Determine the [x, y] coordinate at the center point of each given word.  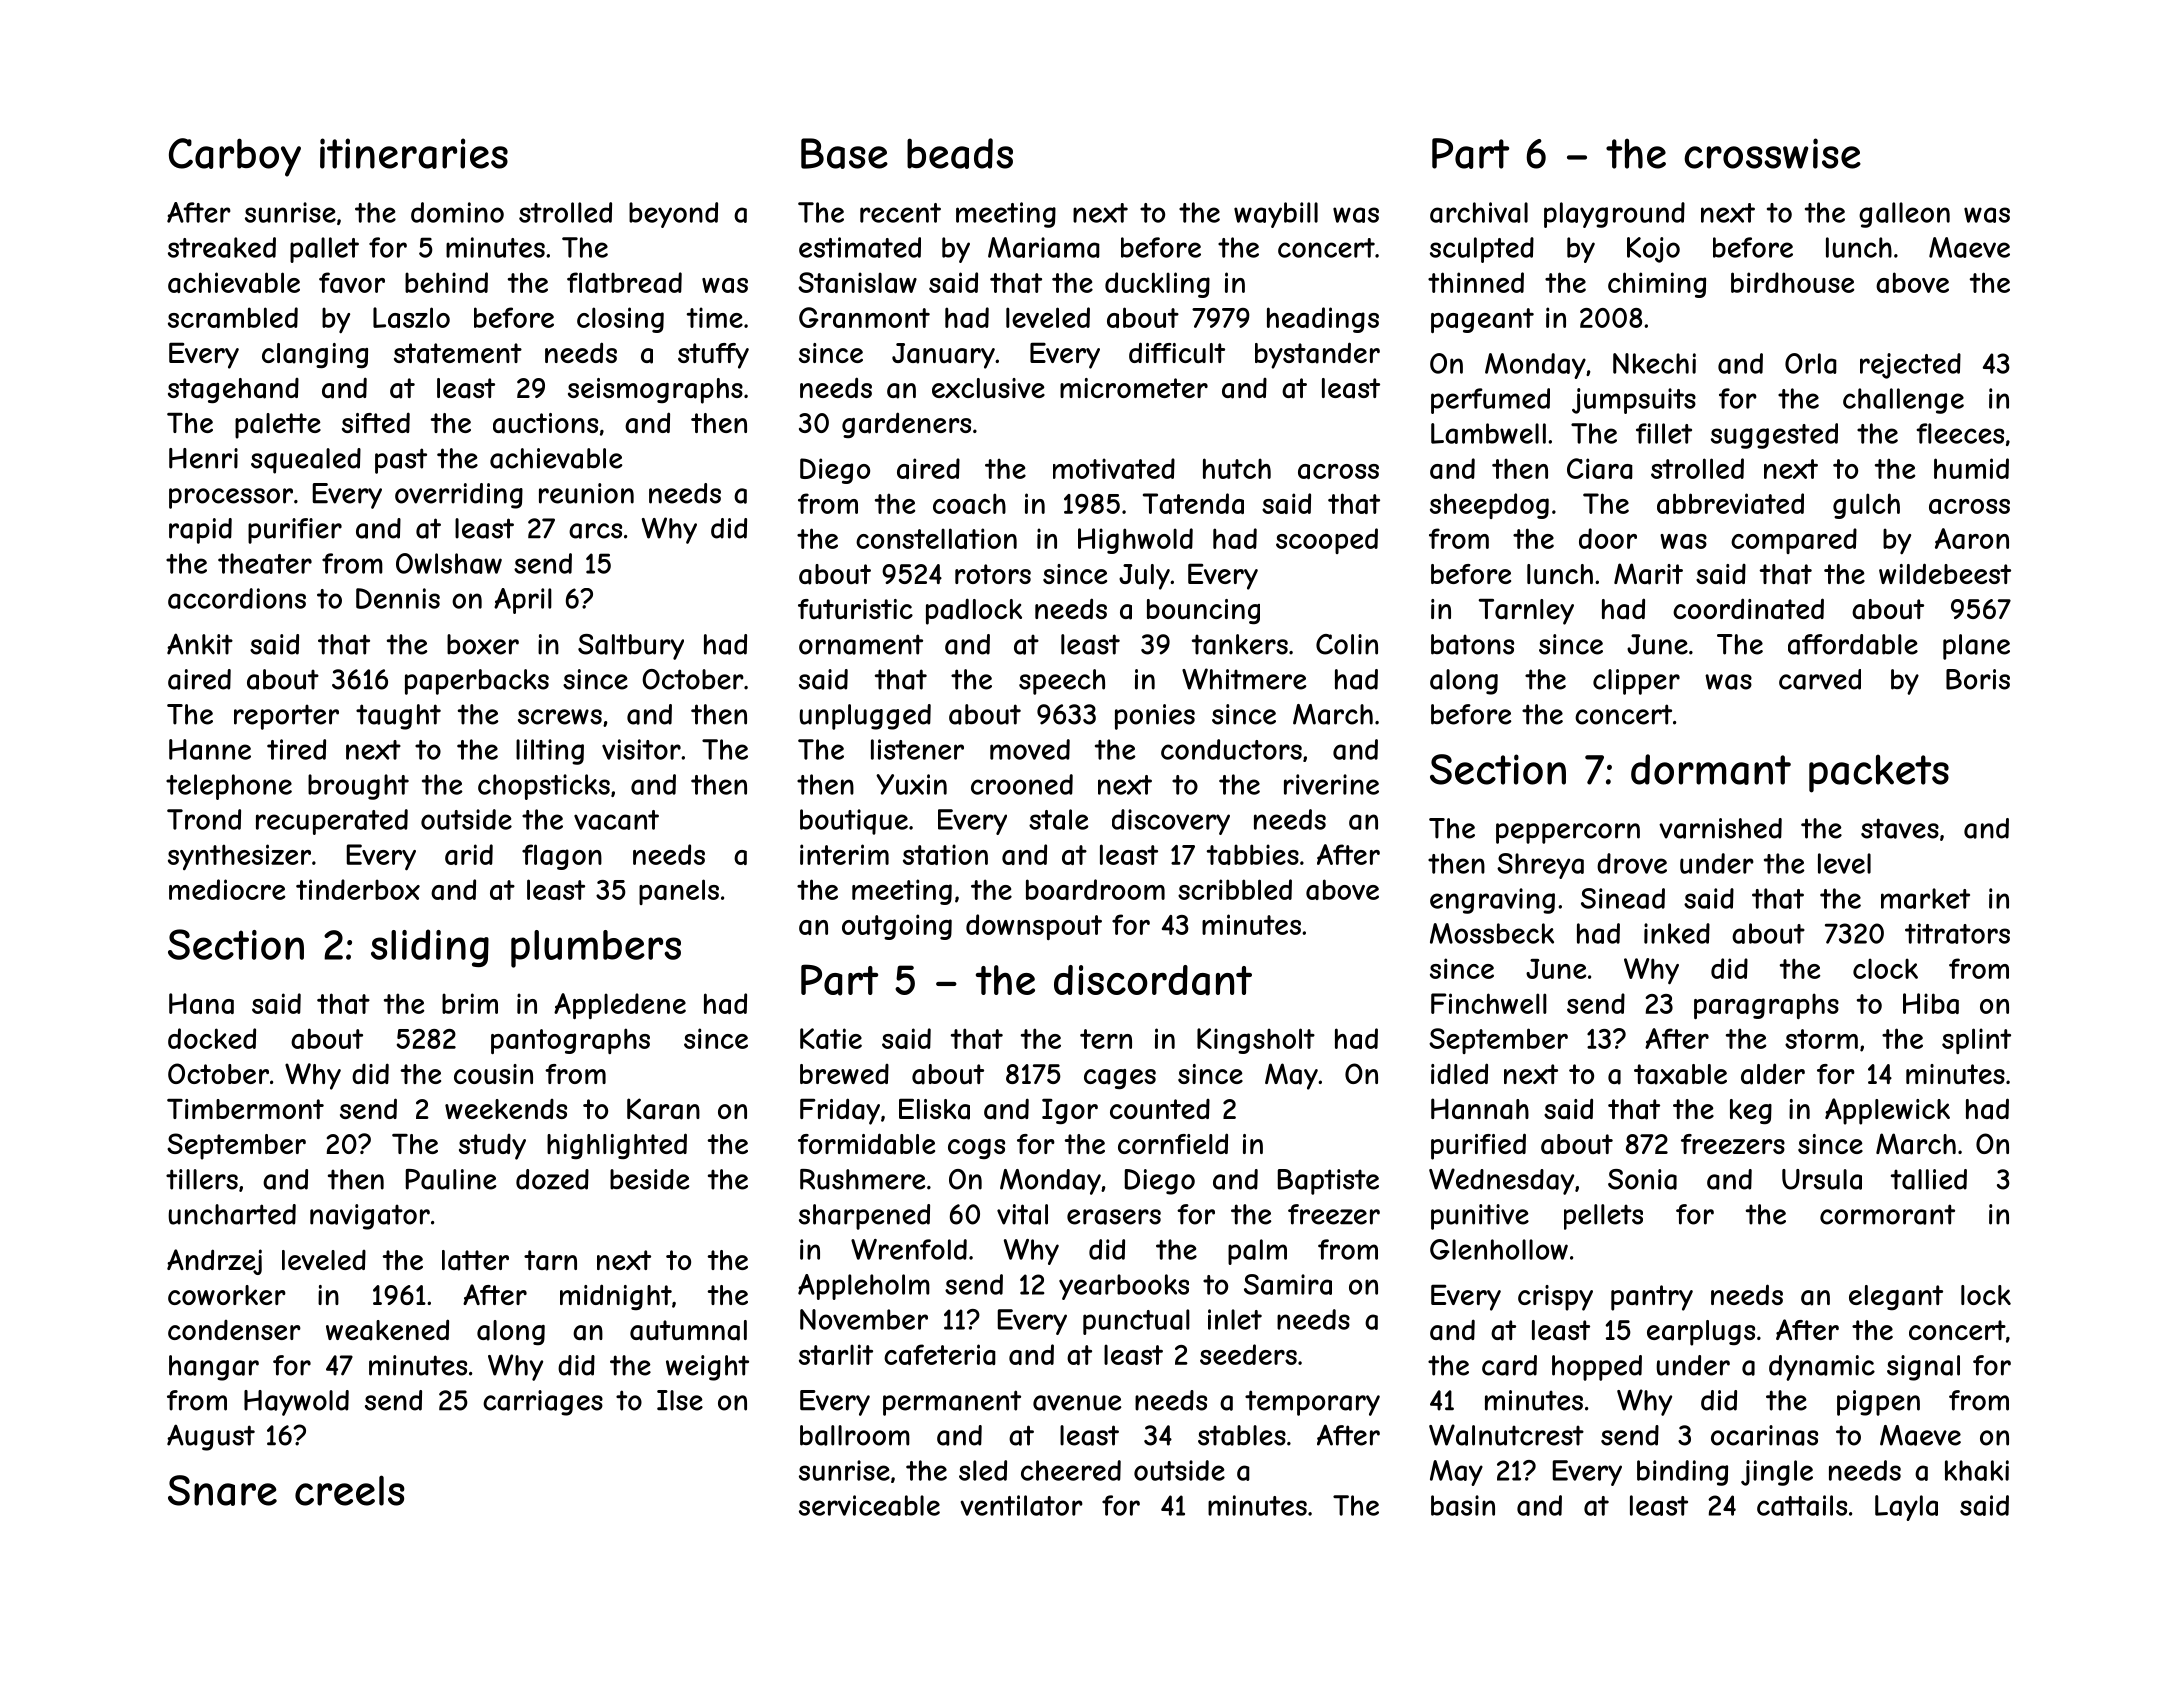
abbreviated [1730, 503]
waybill [1276, 215]
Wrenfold [909, 1249]
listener [917, 749]
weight [707, 1368]
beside [649, 1179]
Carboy [235, 157]
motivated [1114, 468]
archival [1479, 212]
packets [1879, 773]
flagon [562, 857]
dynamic [1822, 1368]
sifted [376, 422]
